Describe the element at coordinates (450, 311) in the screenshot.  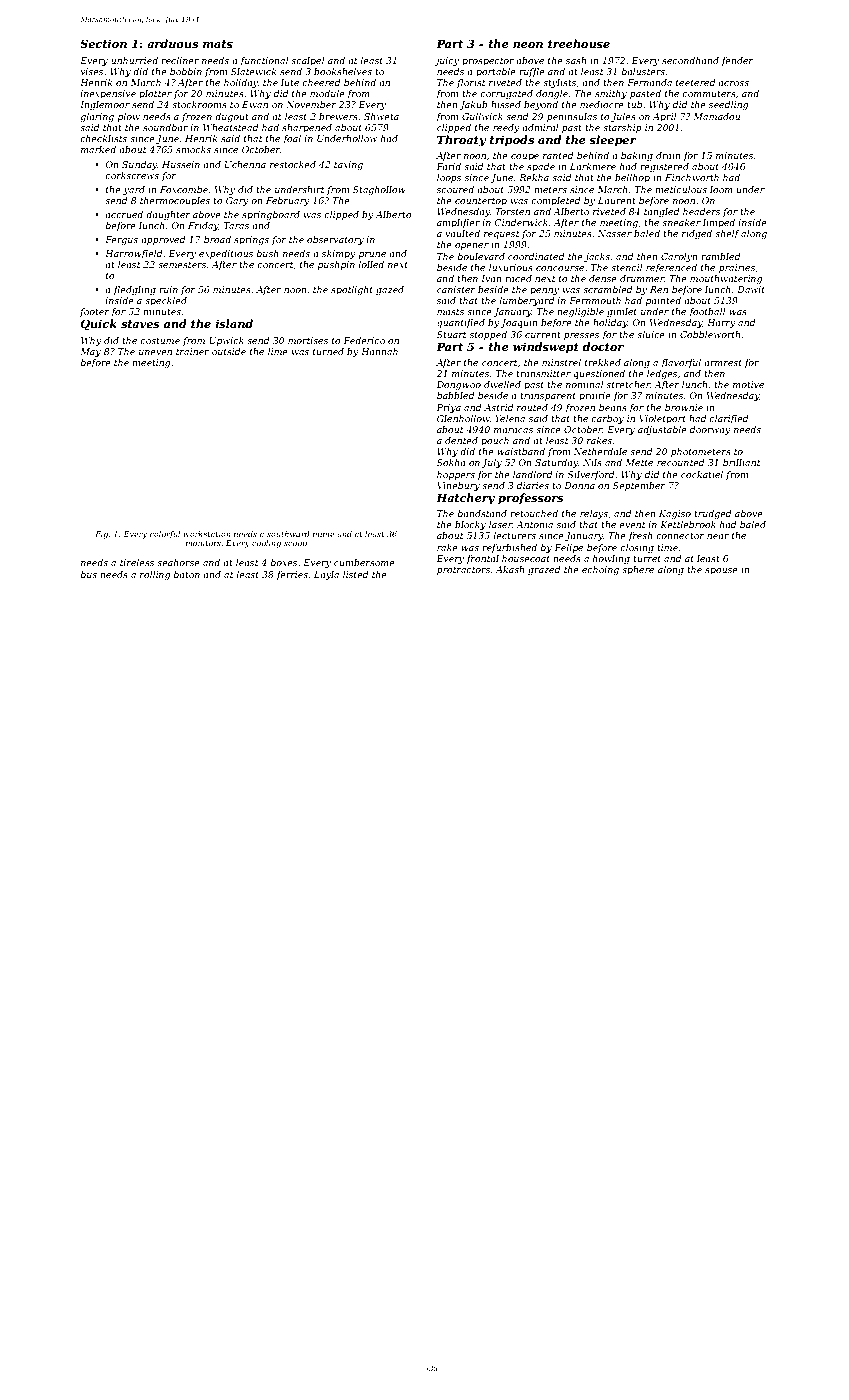
I see `masts` at that location.
